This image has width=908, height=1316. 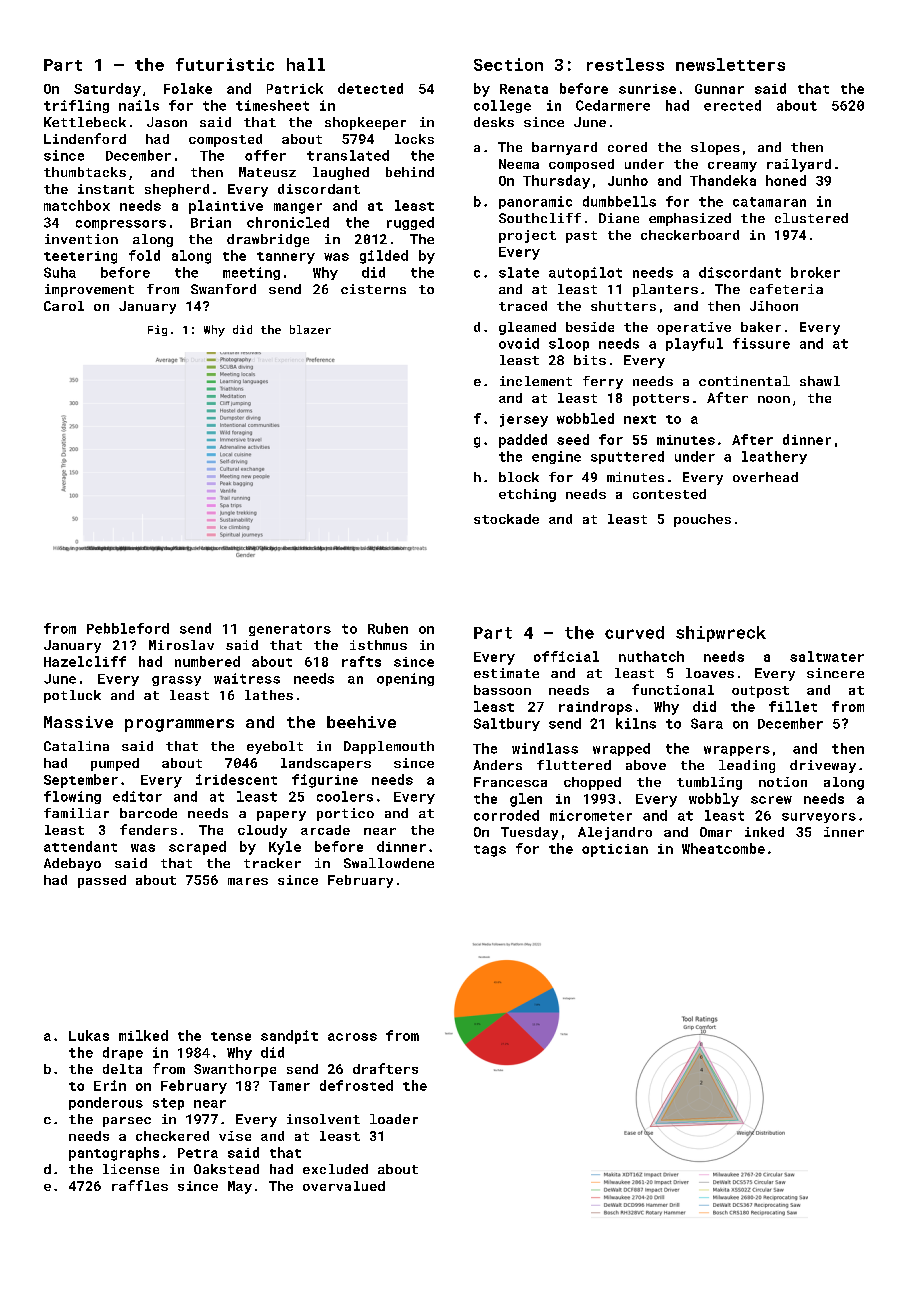 What do you see at coordinates (365, 123) in the image?
I see `shopkeeper` at bounding box center [365, 123].
